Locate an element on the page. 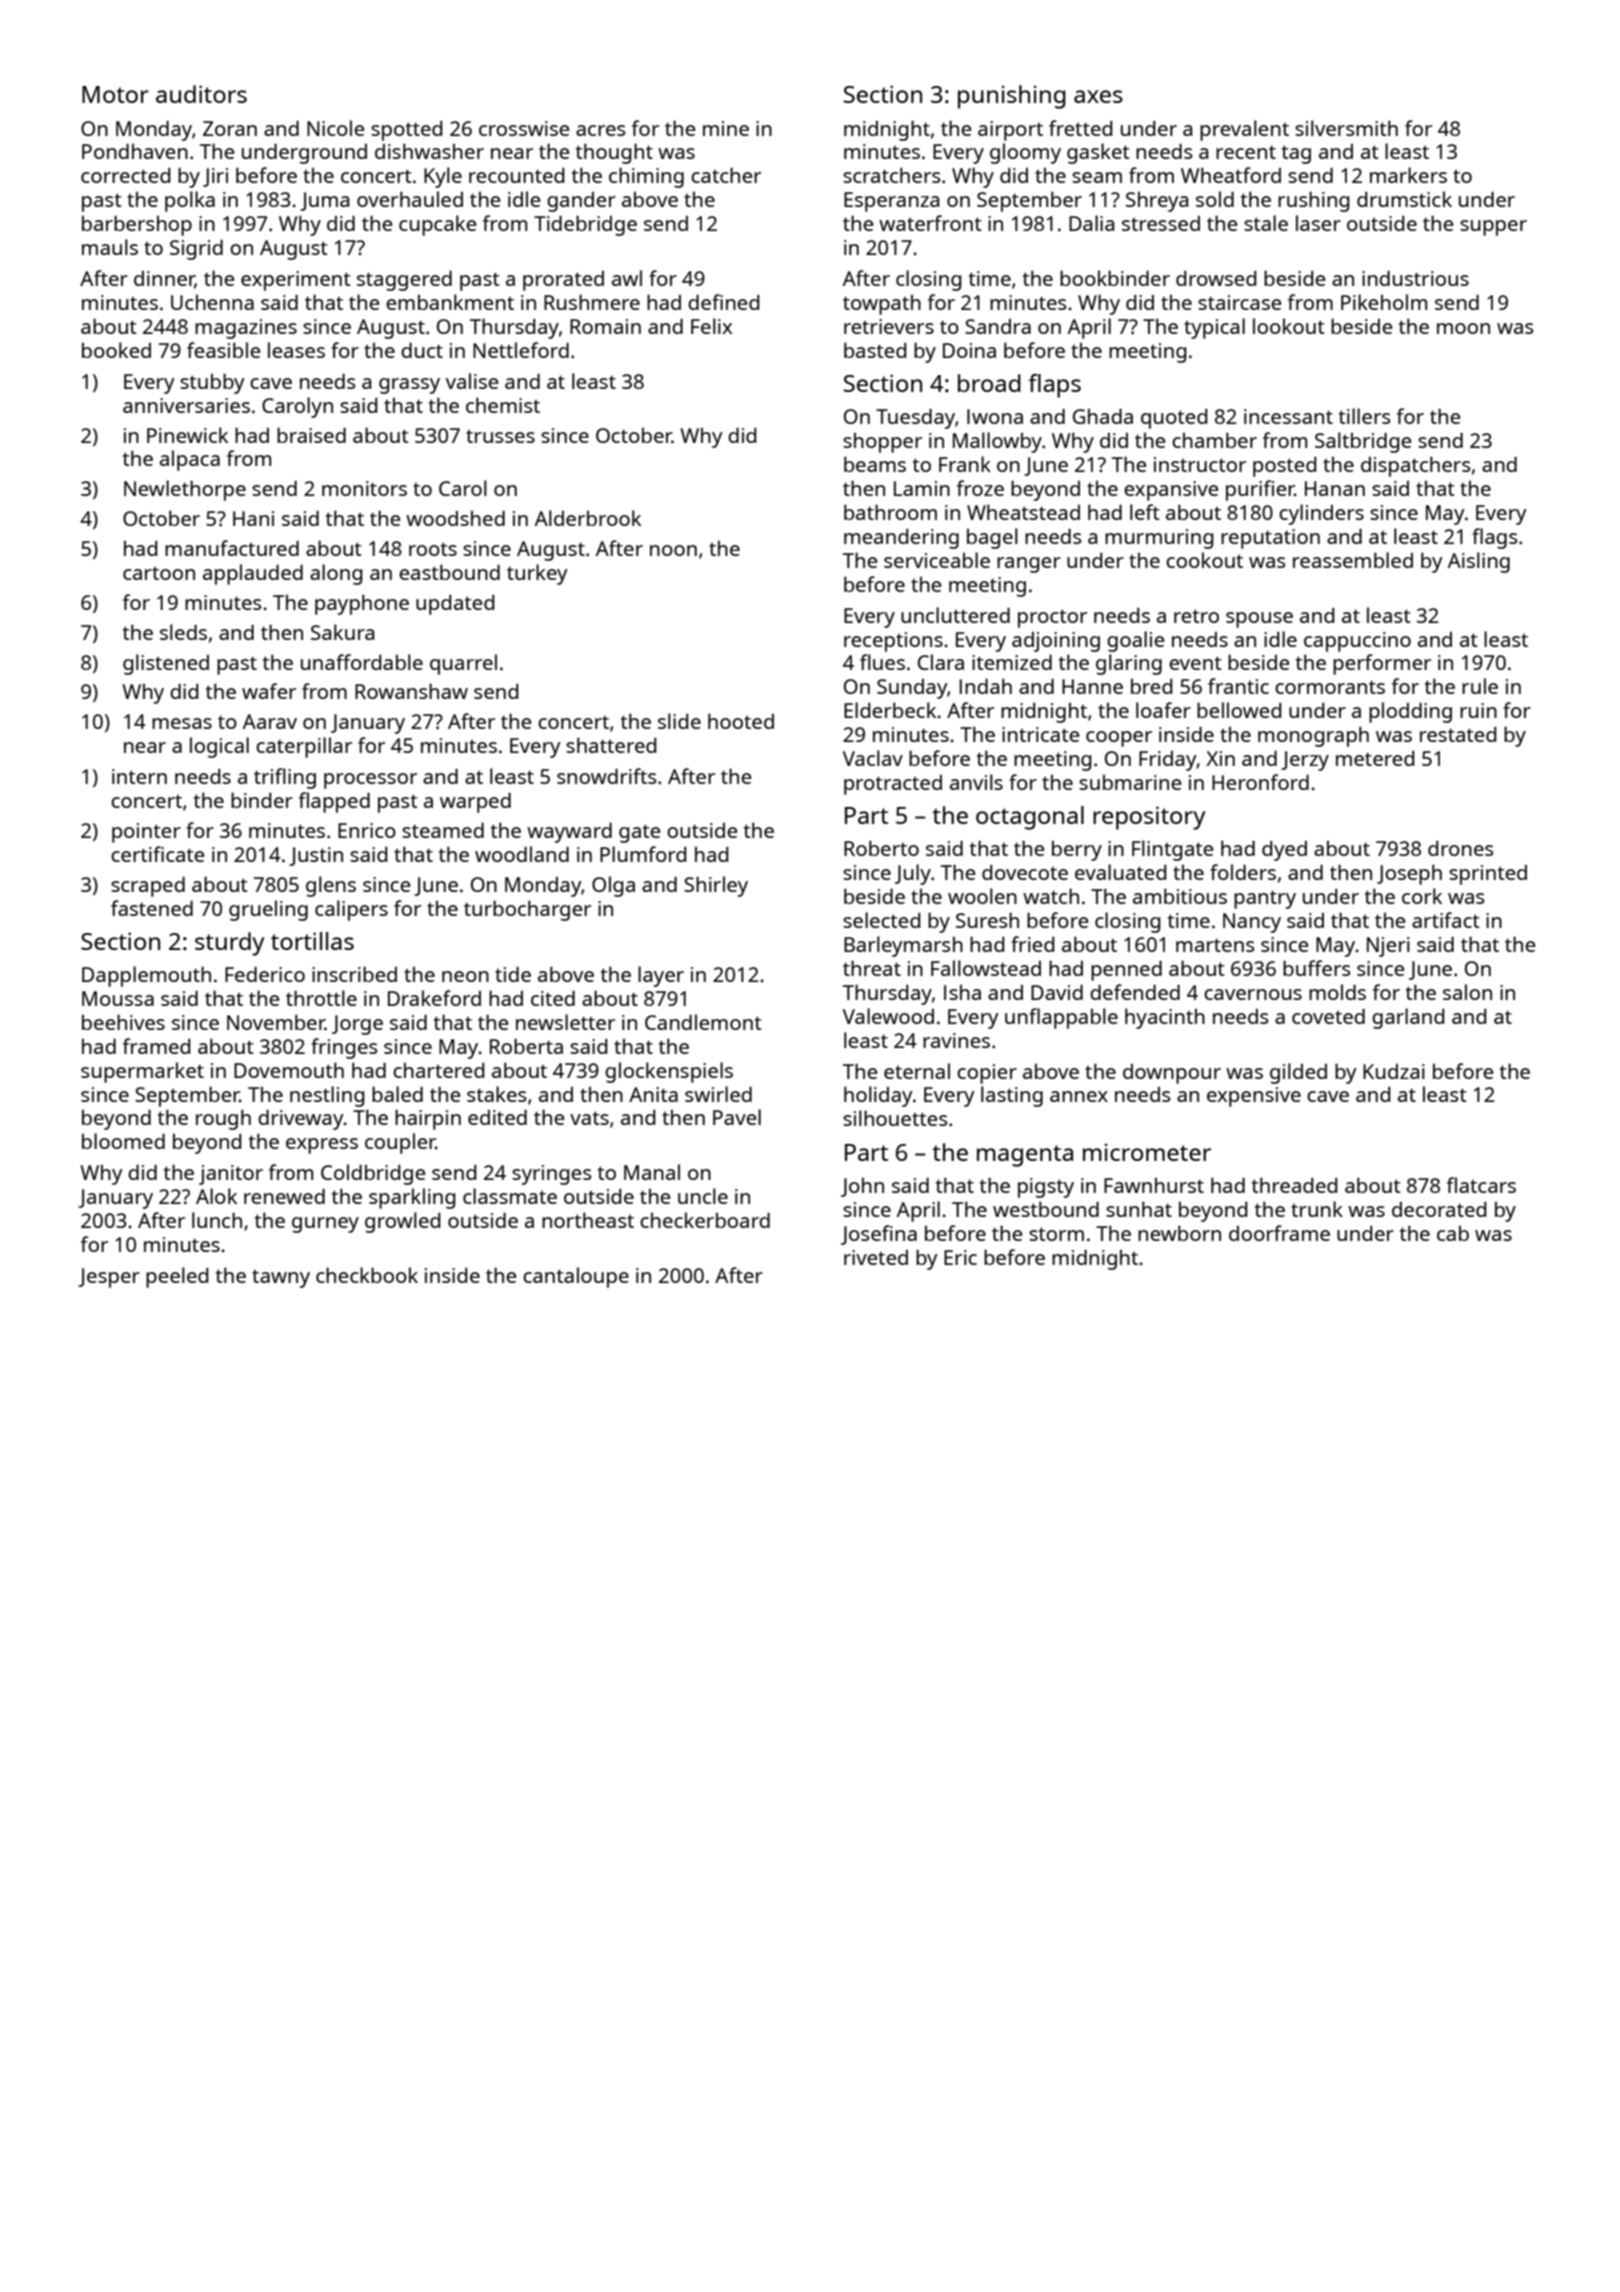  spotted is located at coordinates (406, 131).
